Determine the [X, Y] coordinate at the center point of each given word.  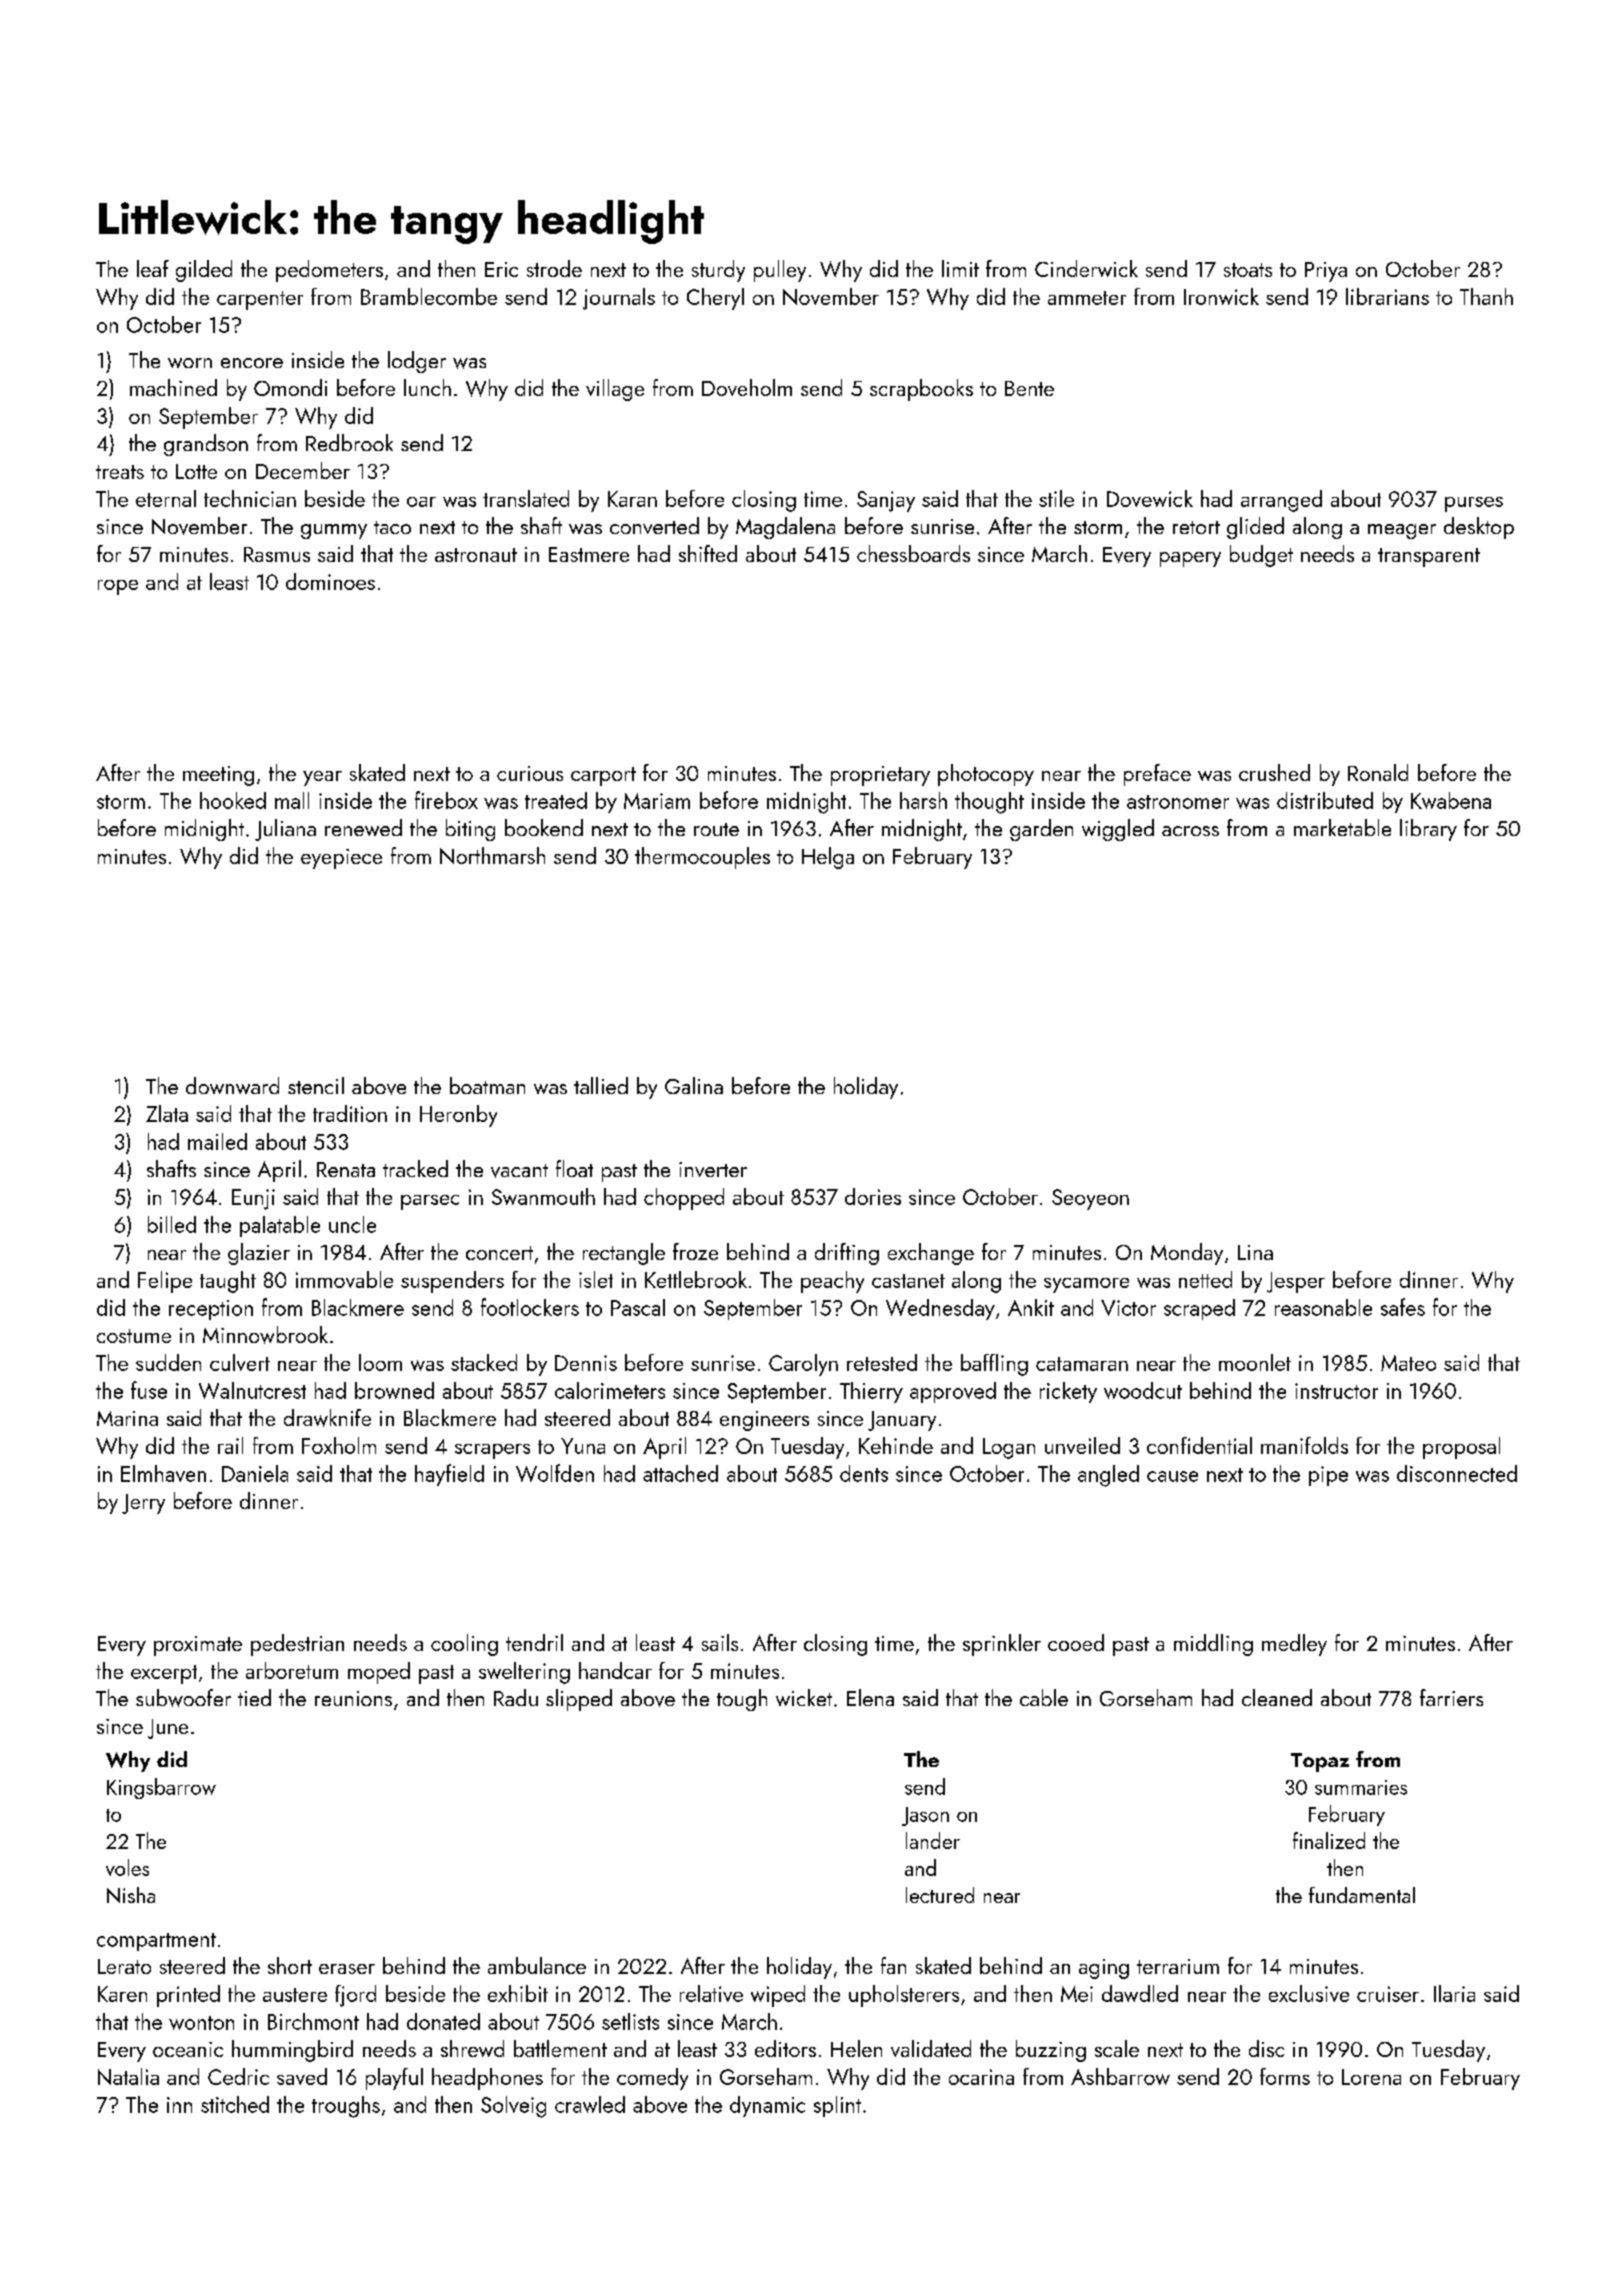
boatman [487, 1085]
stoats [1248, 270]
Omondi [290, 387]
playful [394, 2079]
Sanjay [886, 501]
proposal [1461, 1448]
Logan [1009, 1448]
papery [1190, 559]
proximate [198, 1646]
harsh [923, 800]
